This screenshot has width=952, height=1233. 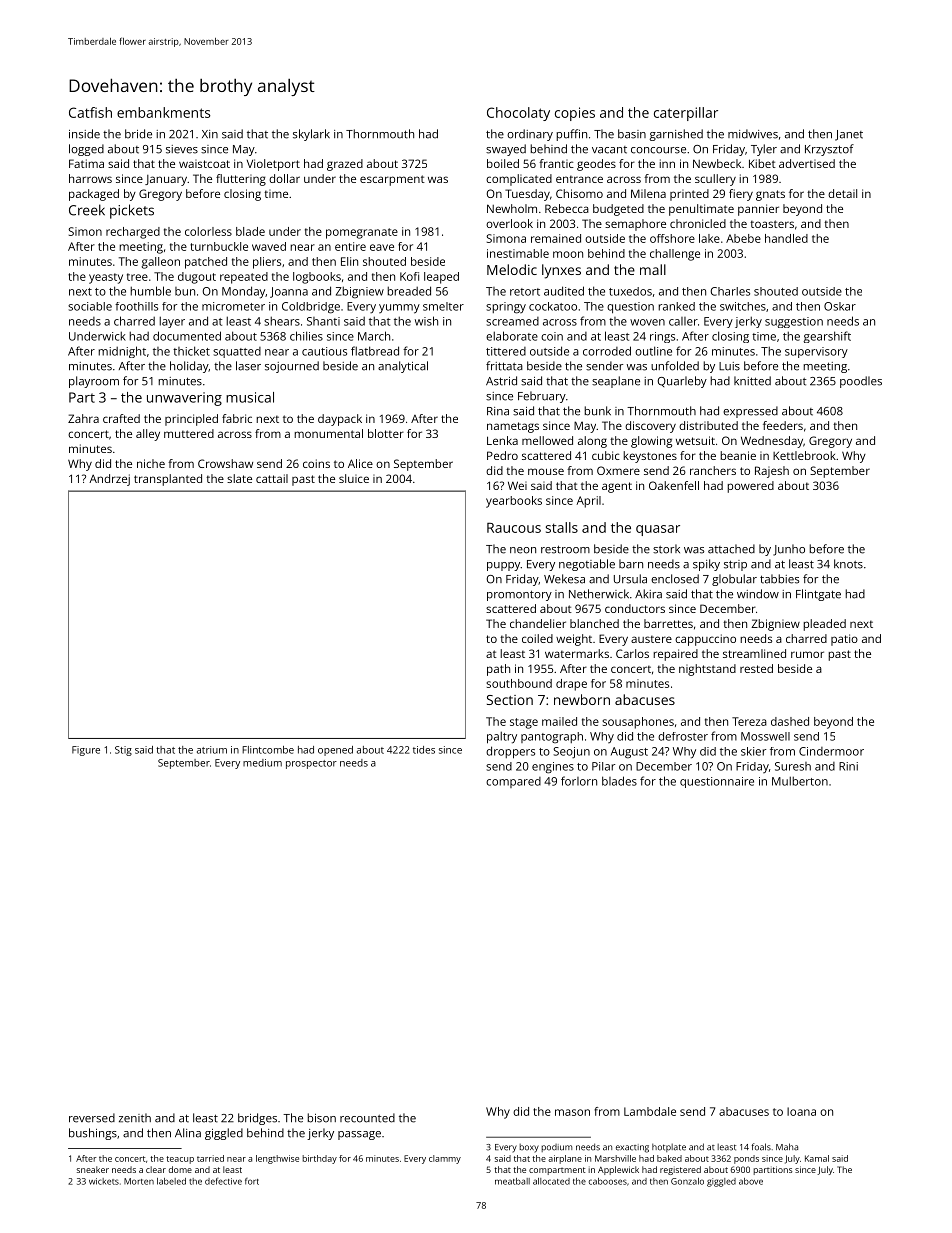 What do you see at coordinates (335, 751) in the screenshot?
I see `opened` at bounding box center [335, 751].
